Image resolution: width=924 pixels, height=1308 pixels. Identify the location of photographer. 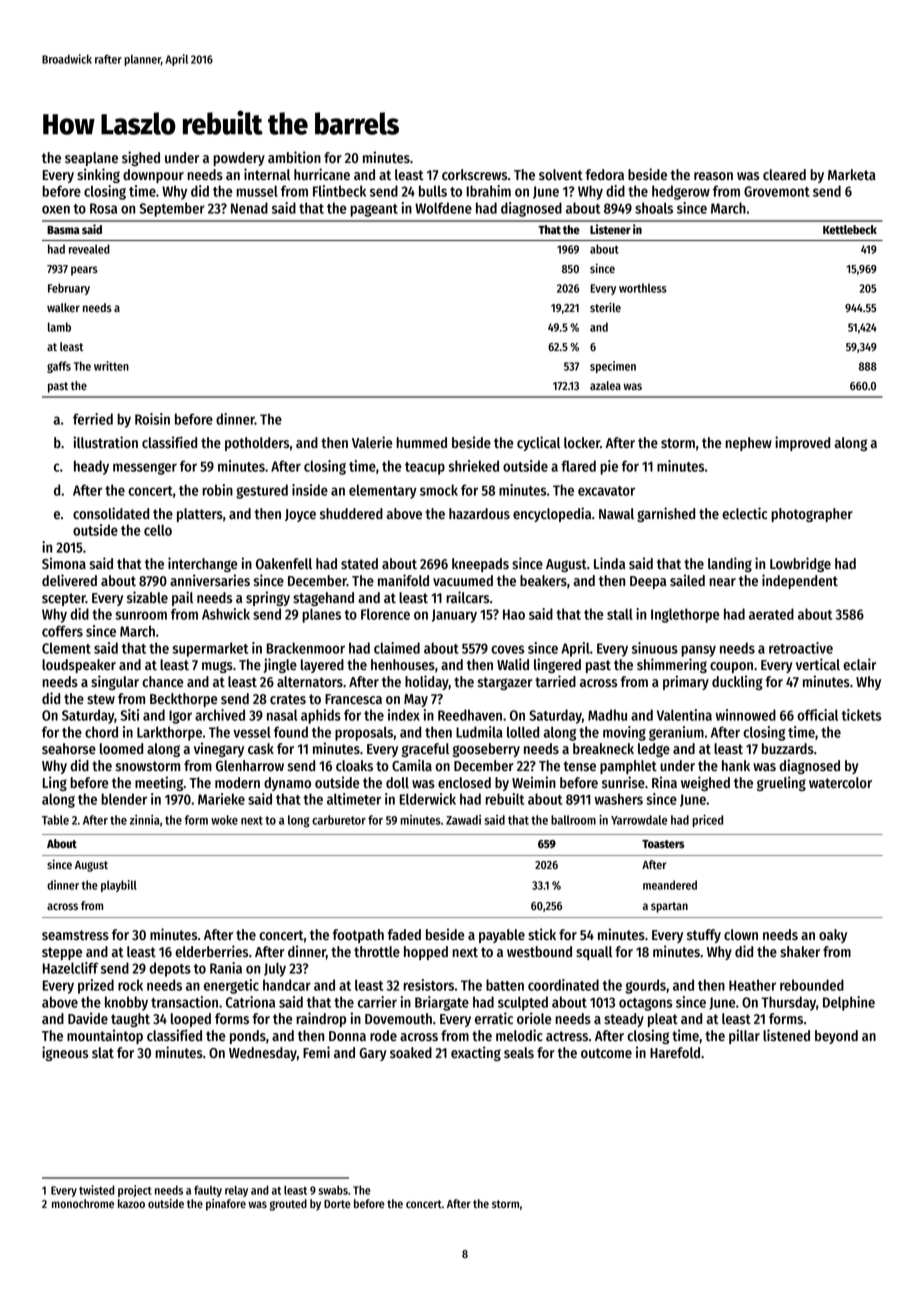
(812, 515).
